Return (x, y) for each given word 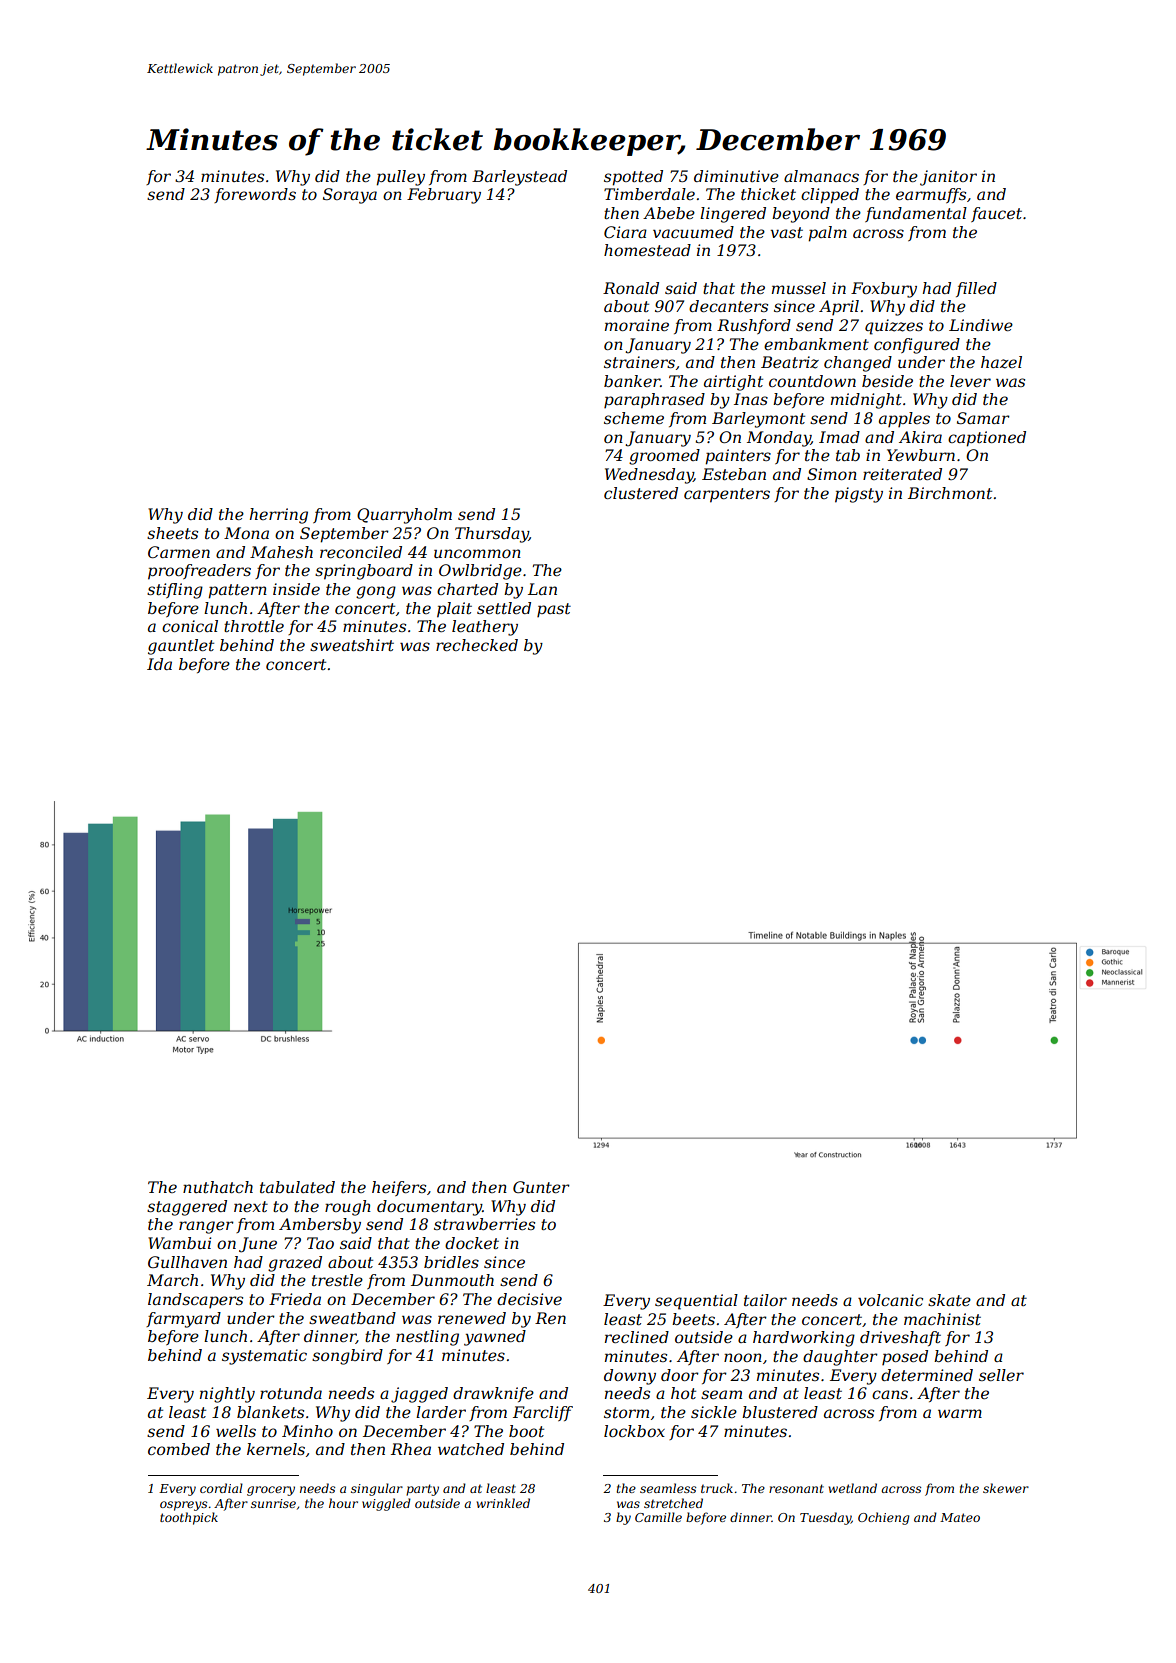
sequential (696, 1302)
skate (949, 1300)
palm (827, 234)
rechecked (477, 645)
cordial (221, 1488)
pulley (400, 178)
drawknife (493, 1394)
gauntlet (181, 647)
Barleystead (519, 178)
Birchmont (950, 493)
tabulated (297, 1187)
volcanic (890, 1300)
